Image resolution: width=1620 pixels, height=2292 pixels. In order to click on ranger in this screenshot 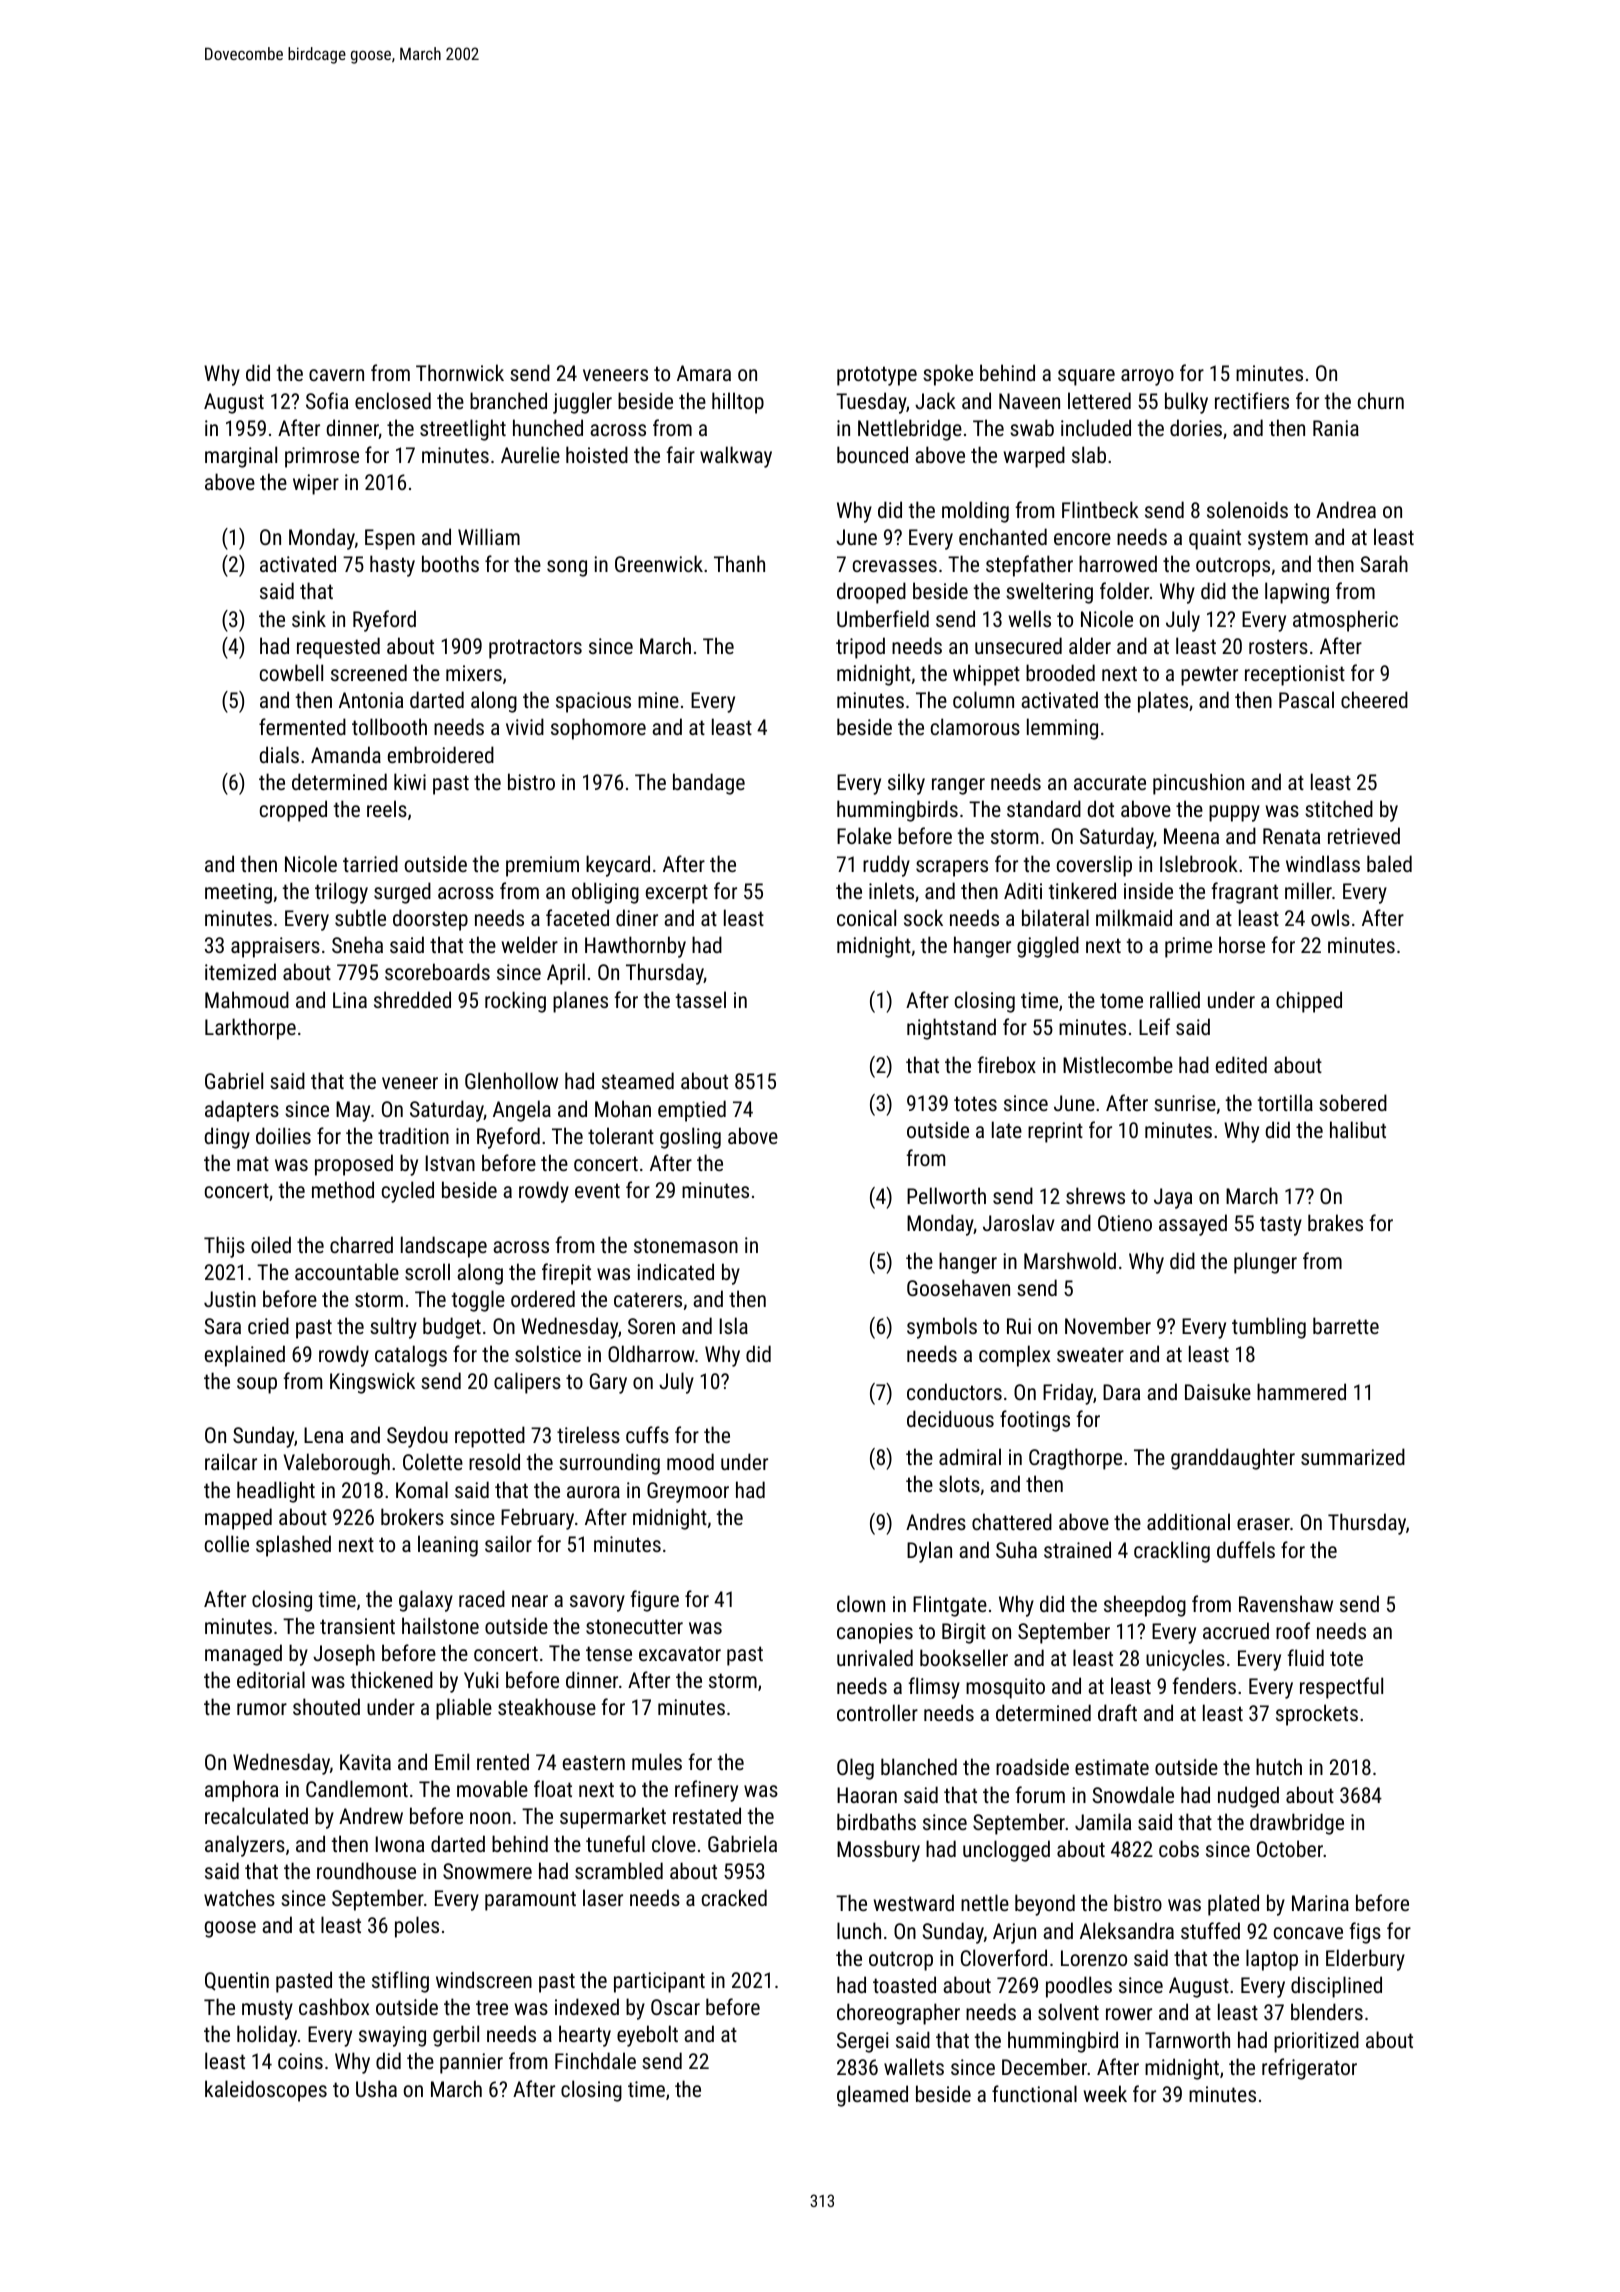, I will do `click(958, 786)`.
